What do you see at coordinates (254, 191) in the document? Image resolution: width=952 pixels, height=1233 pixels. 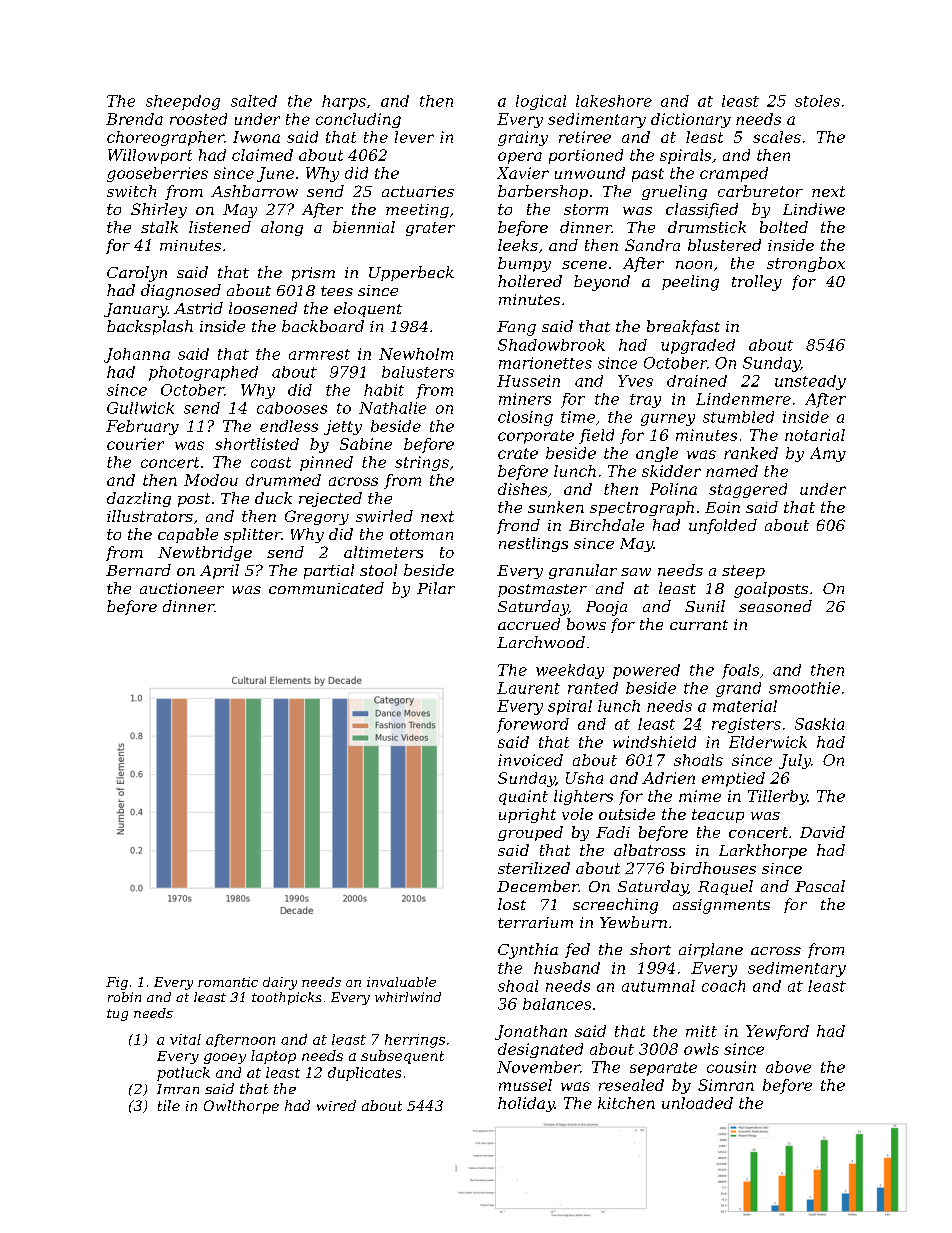 I see `Ashbarrow` at bounding box center [254, 191].
